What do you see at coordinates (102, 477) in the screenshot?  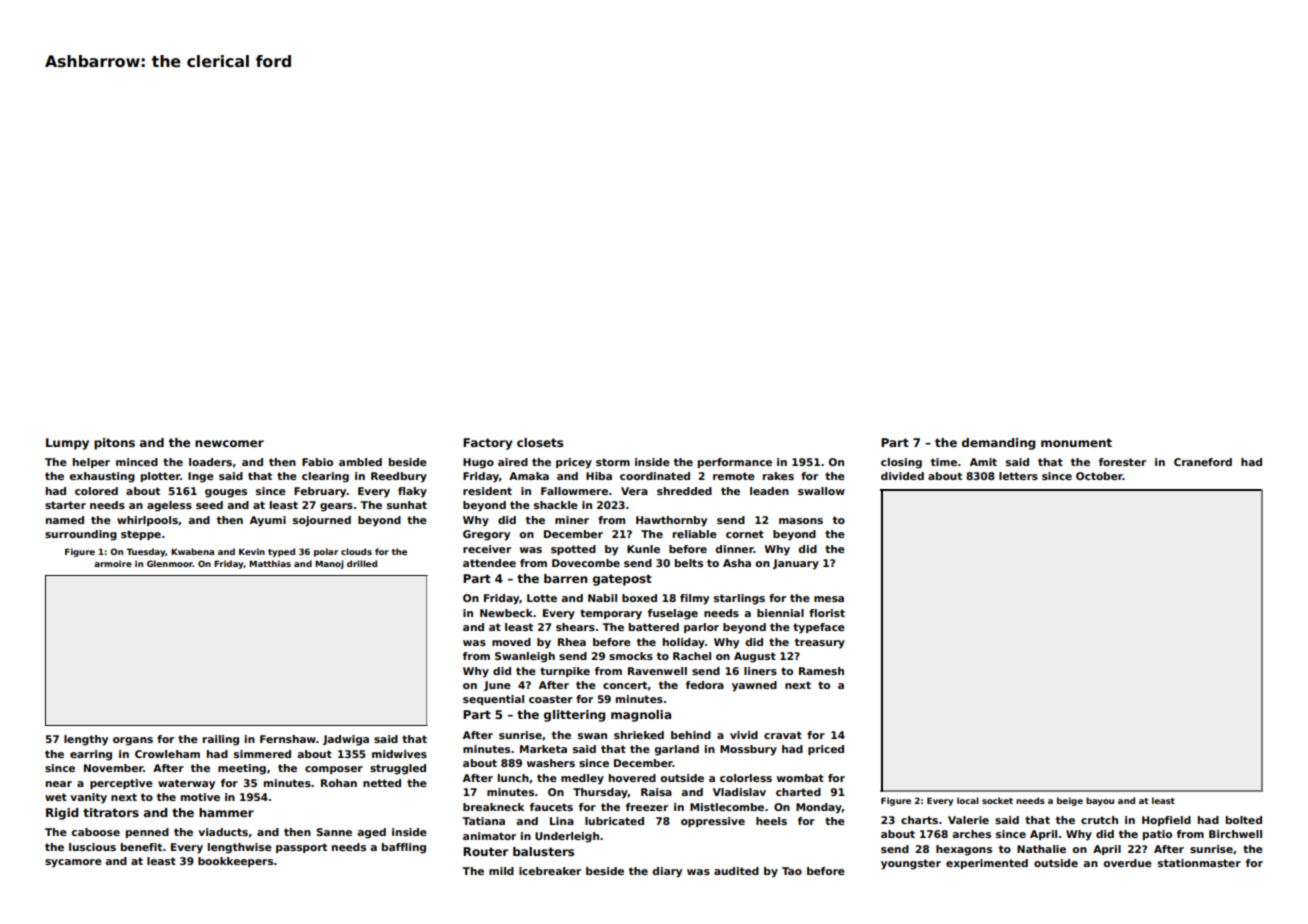 I see `exhausting` at bounding box center [102, 477].
